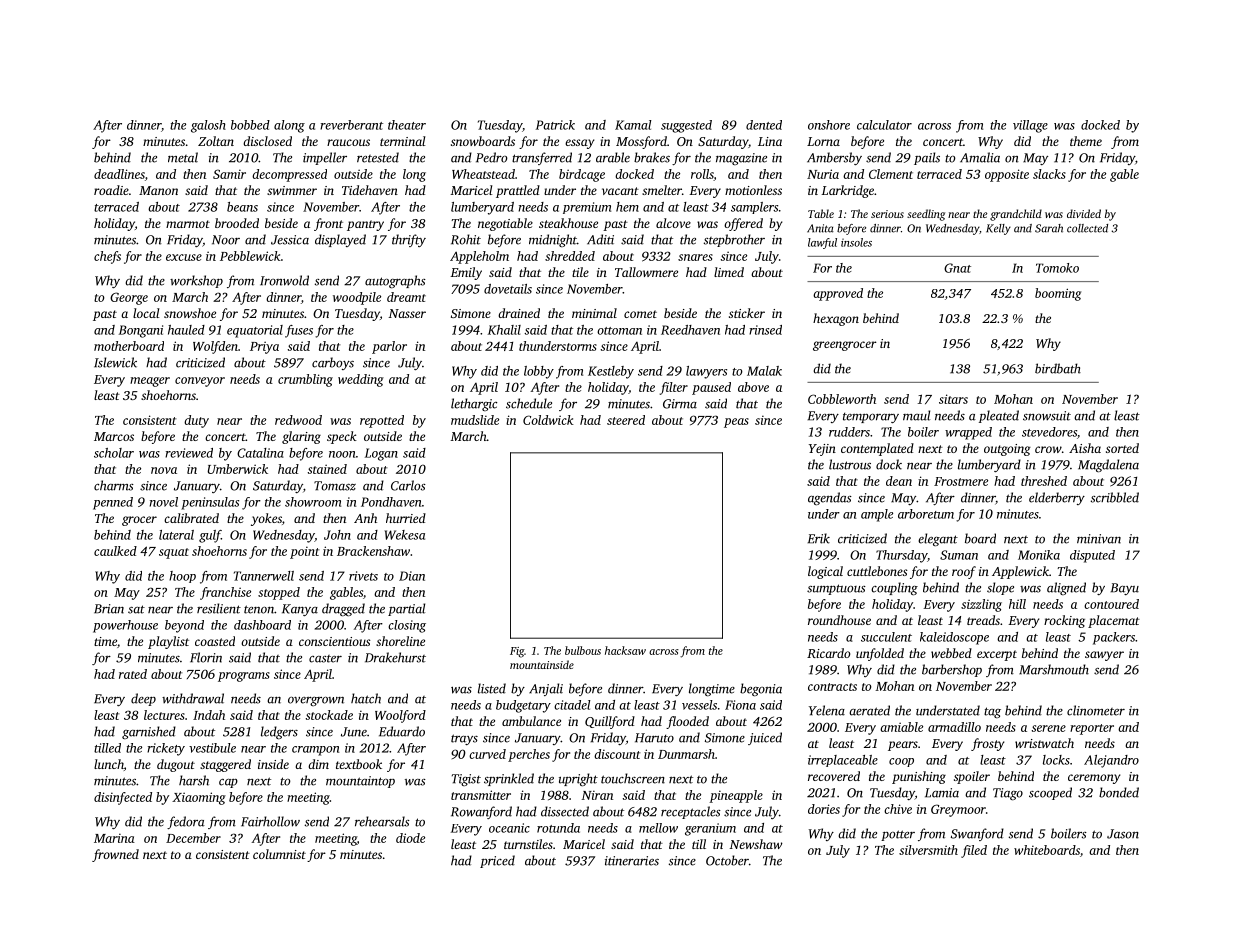 The width and height of the screenshot is (1233, 952). I want to click on beyond, so click(184, 626).
